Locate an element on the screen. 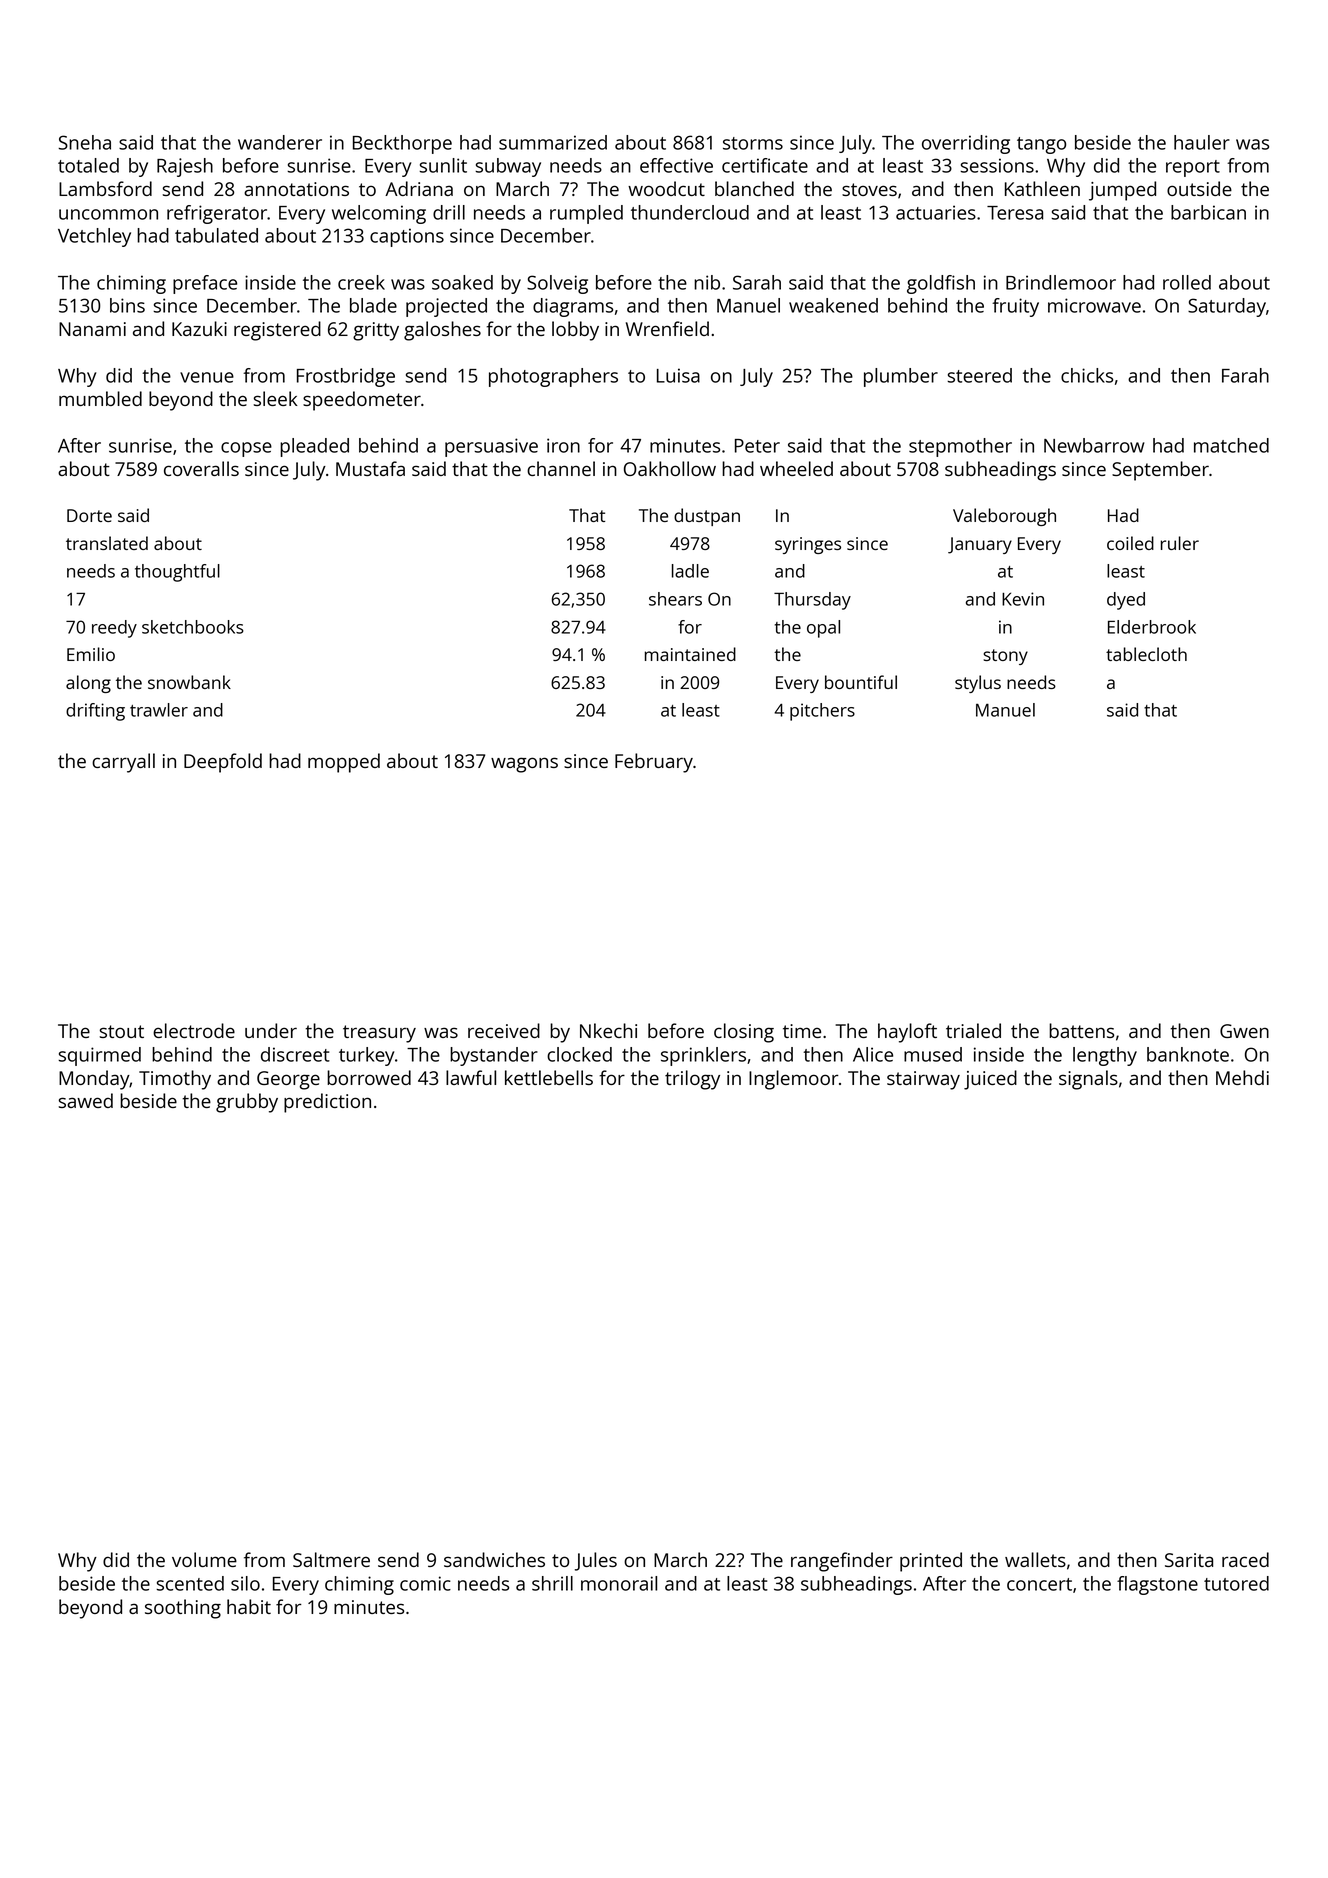 This screenshot has height=1878, width=1328. rangefinder is located at coordinates (842, 1562).
